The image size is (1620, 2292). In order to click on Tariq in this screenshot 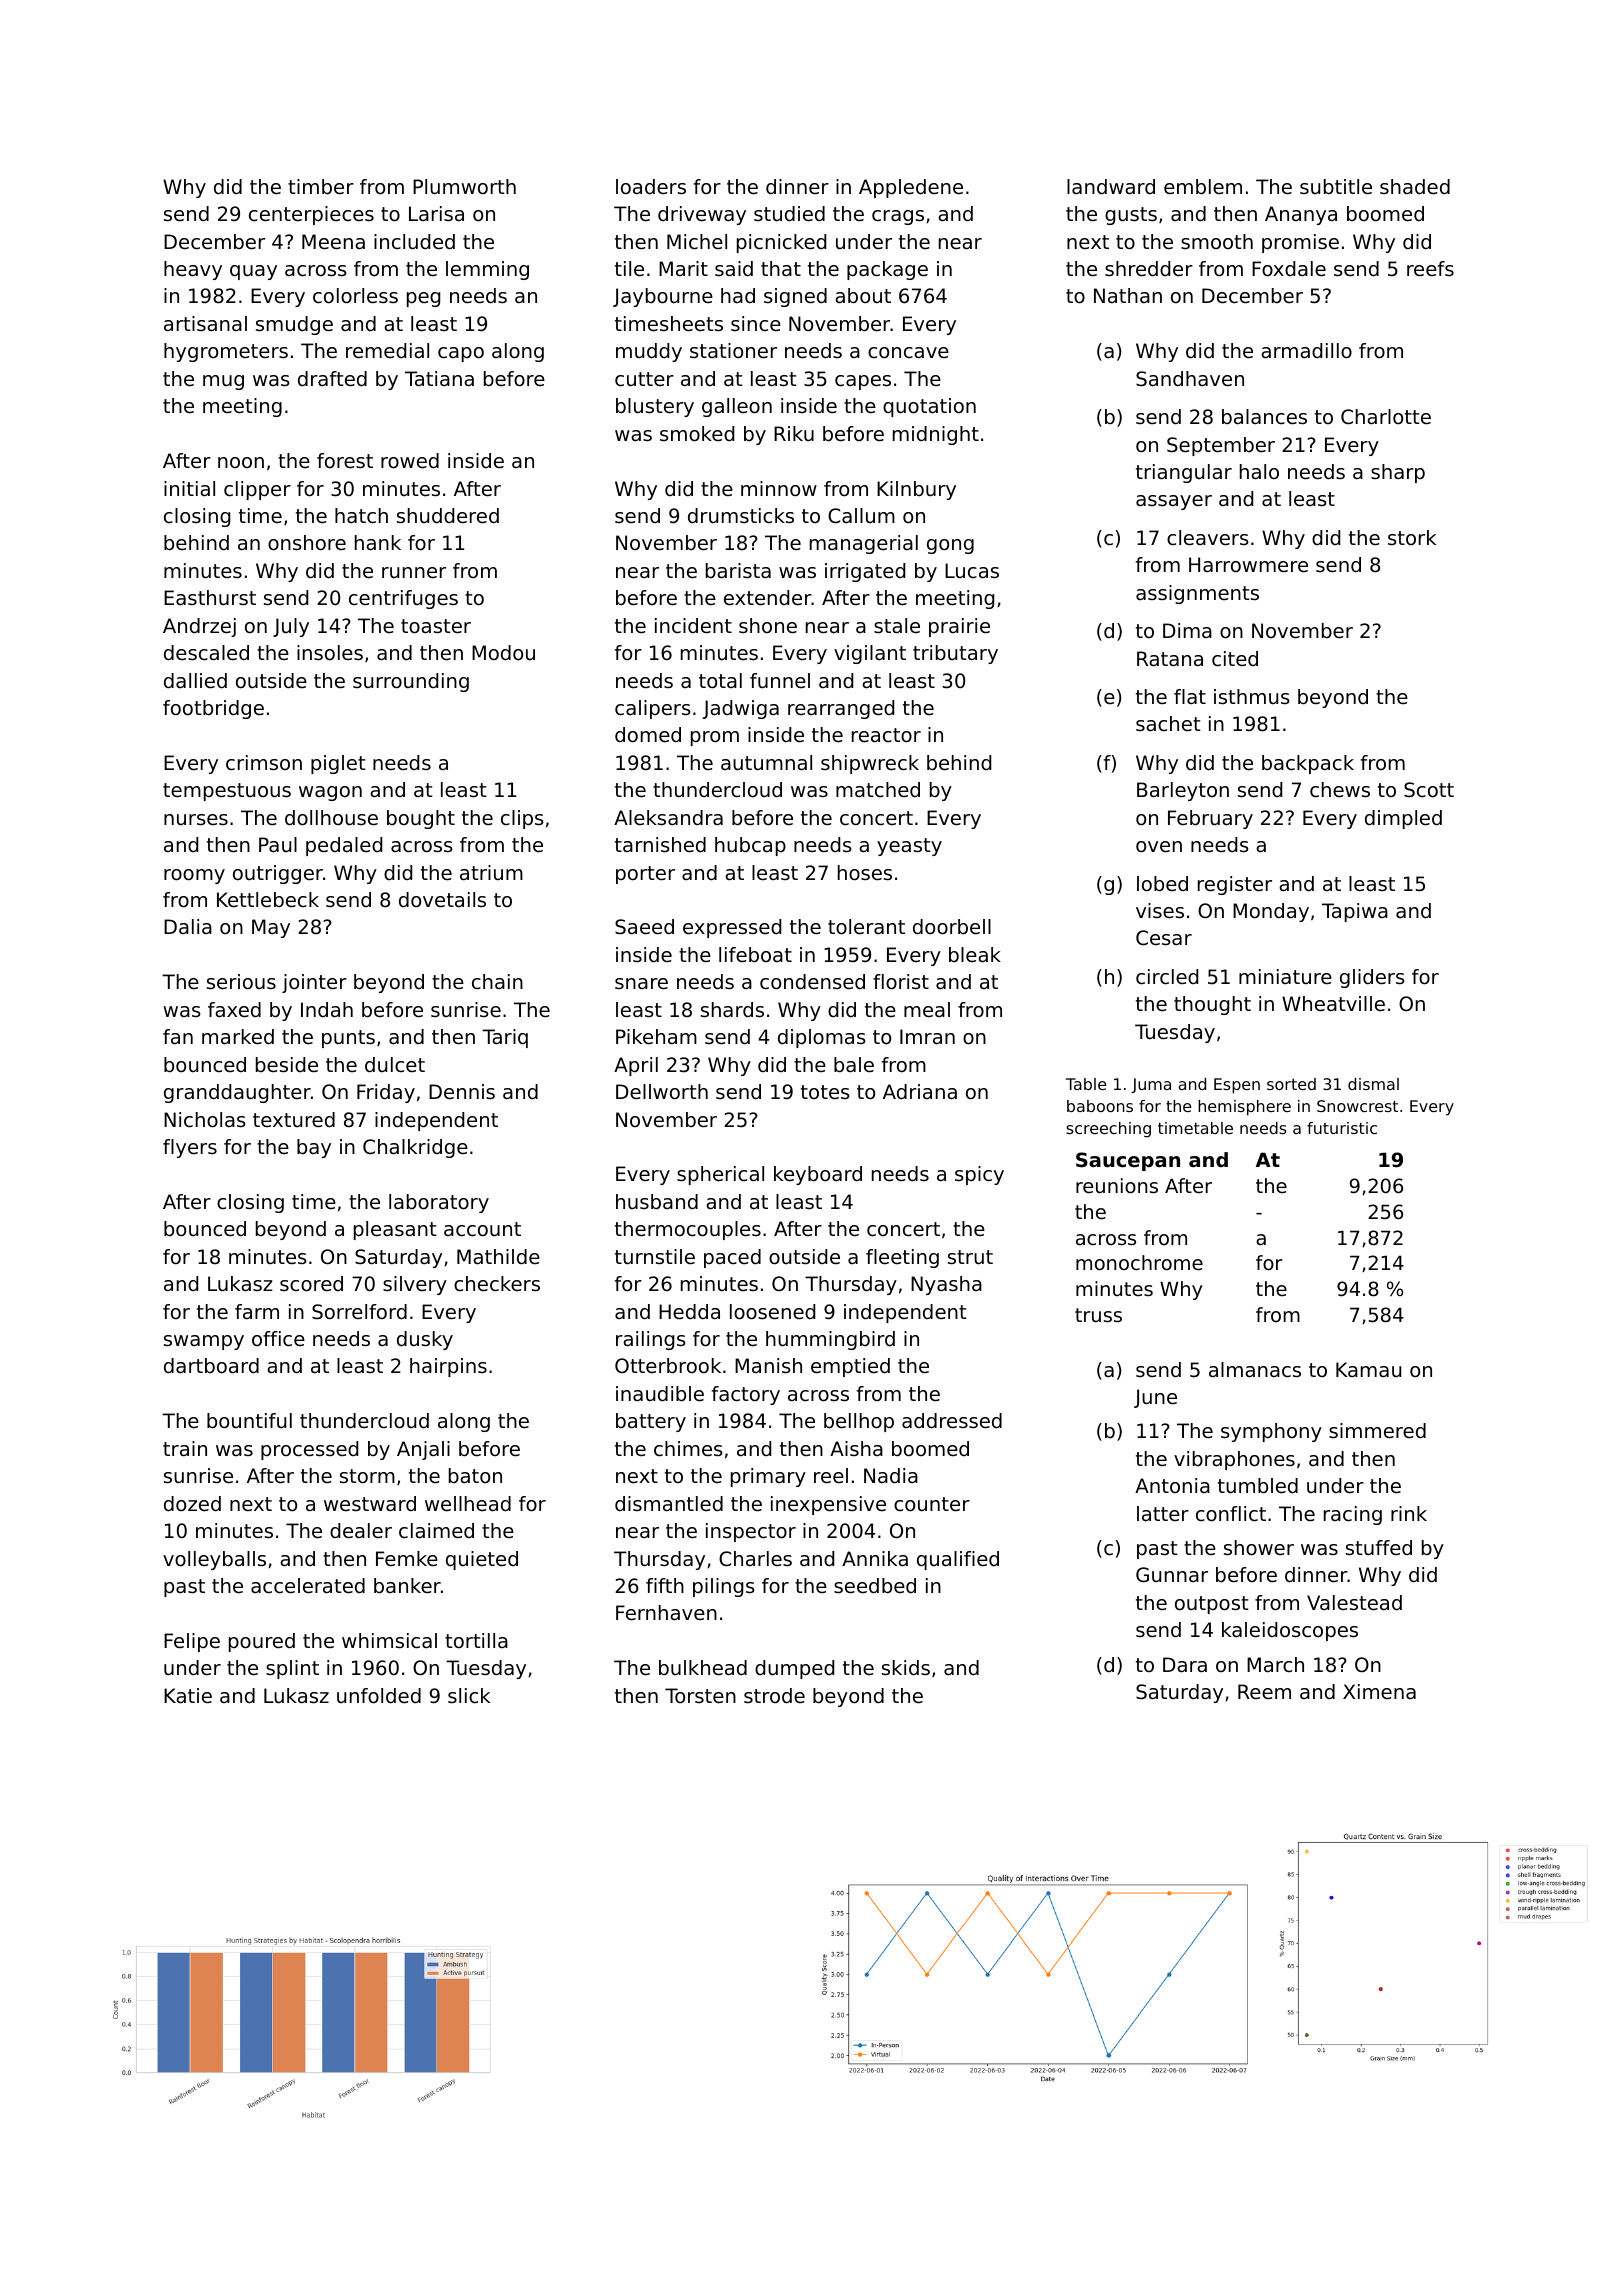, I will do `click(505, 1038)`.
